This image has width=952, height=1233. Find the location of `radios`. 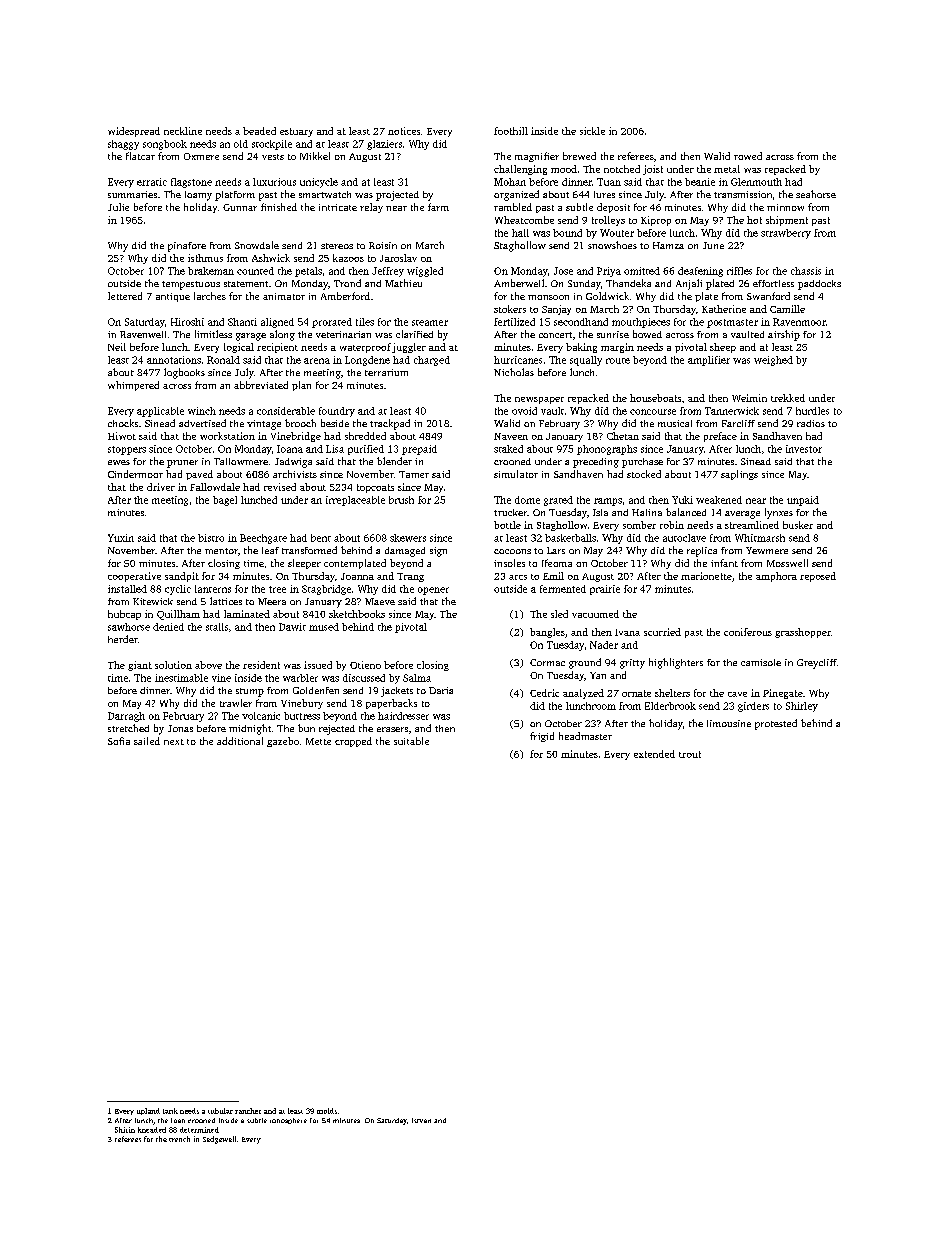

radios is located at coordinates (811, 423).
